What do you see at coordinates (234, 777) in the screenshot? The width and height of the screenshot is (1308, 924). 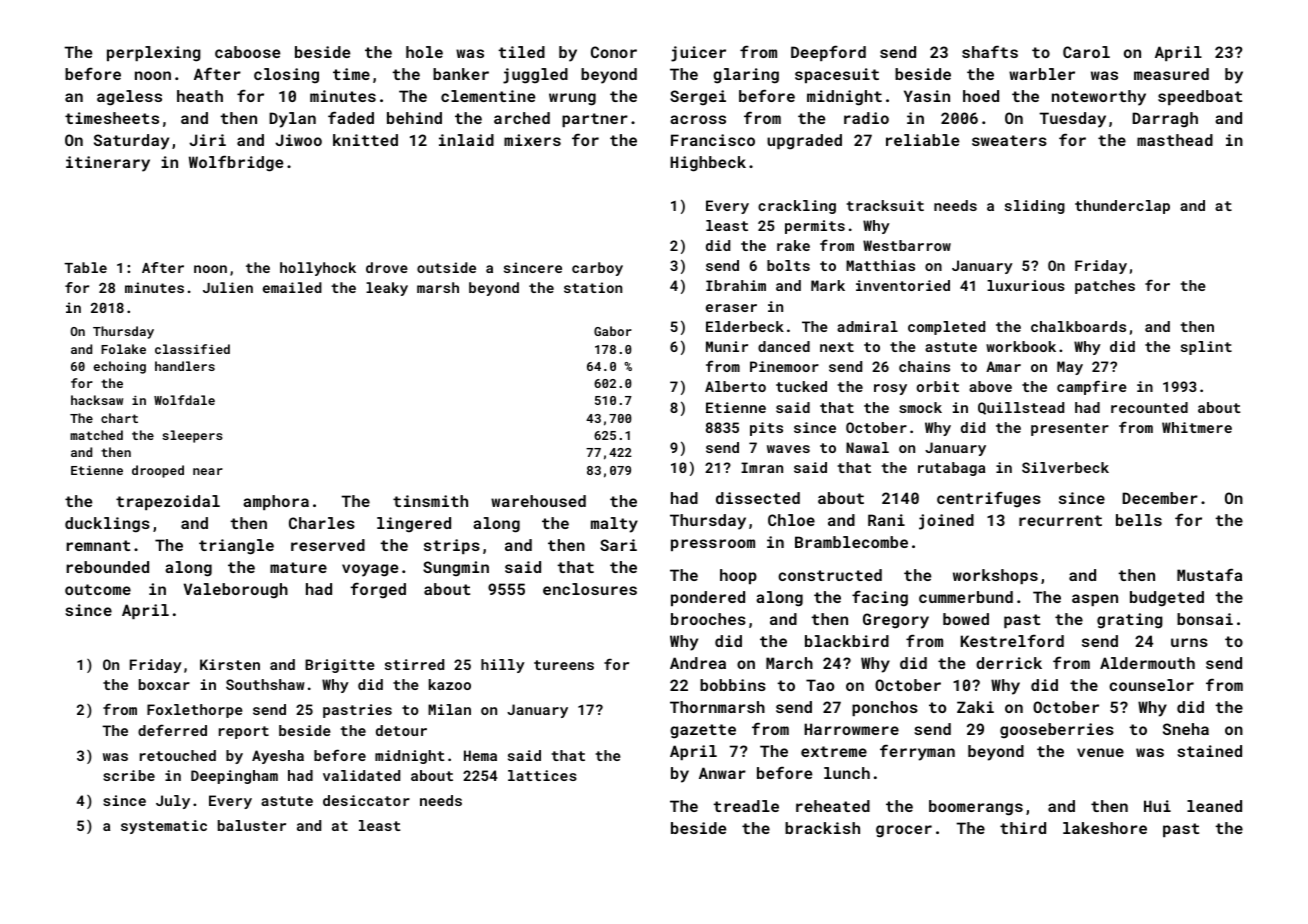 I see `Deepingham` at bounding box center [234, 777].
